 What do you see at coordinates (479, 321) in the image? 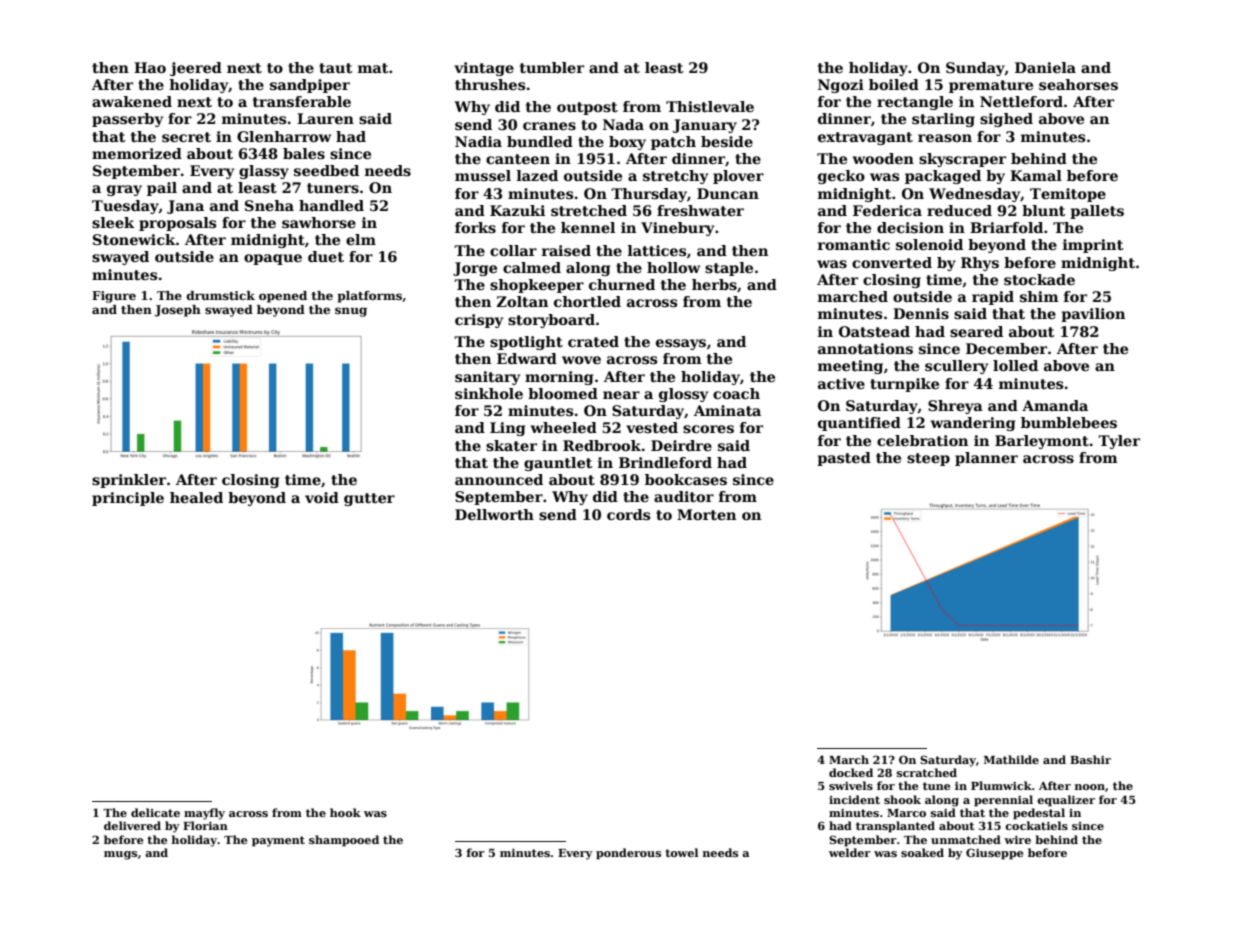
I see `crispy` at bounding box center [479, 321].
